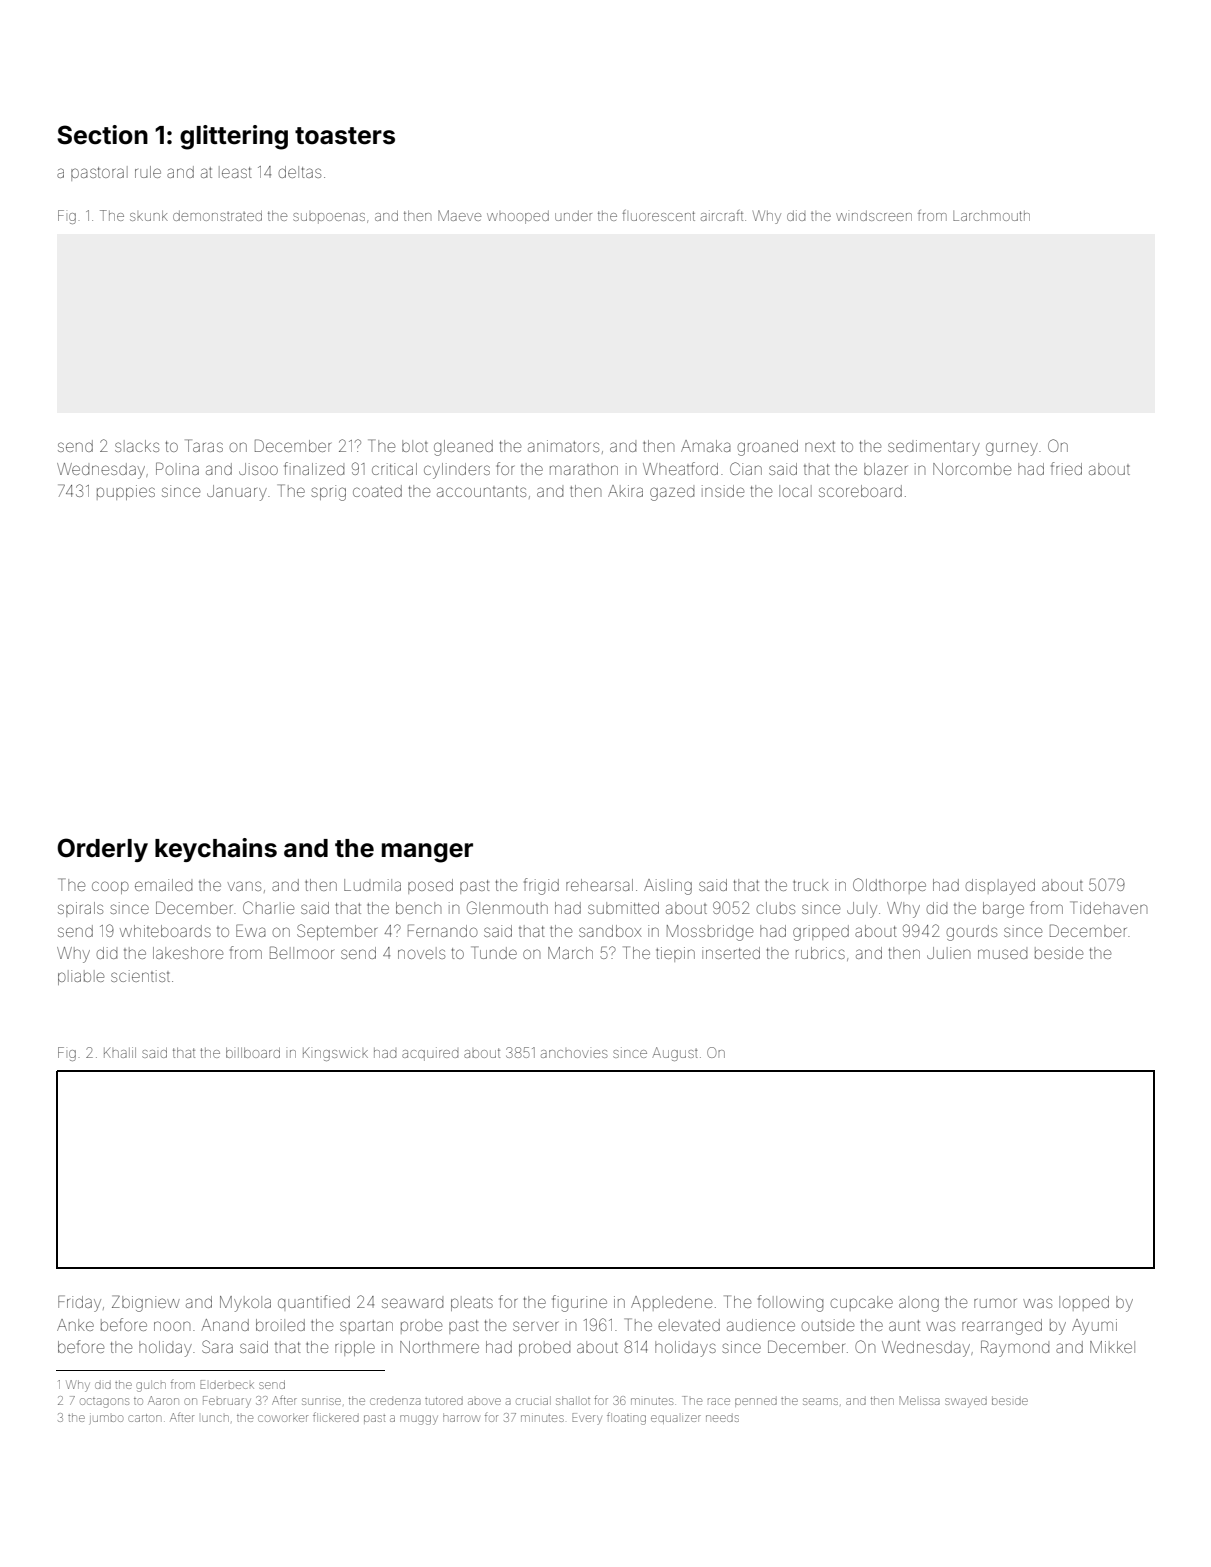 The image size is (1211, 1567). I want to click on Amaka, so click(706, 446).
